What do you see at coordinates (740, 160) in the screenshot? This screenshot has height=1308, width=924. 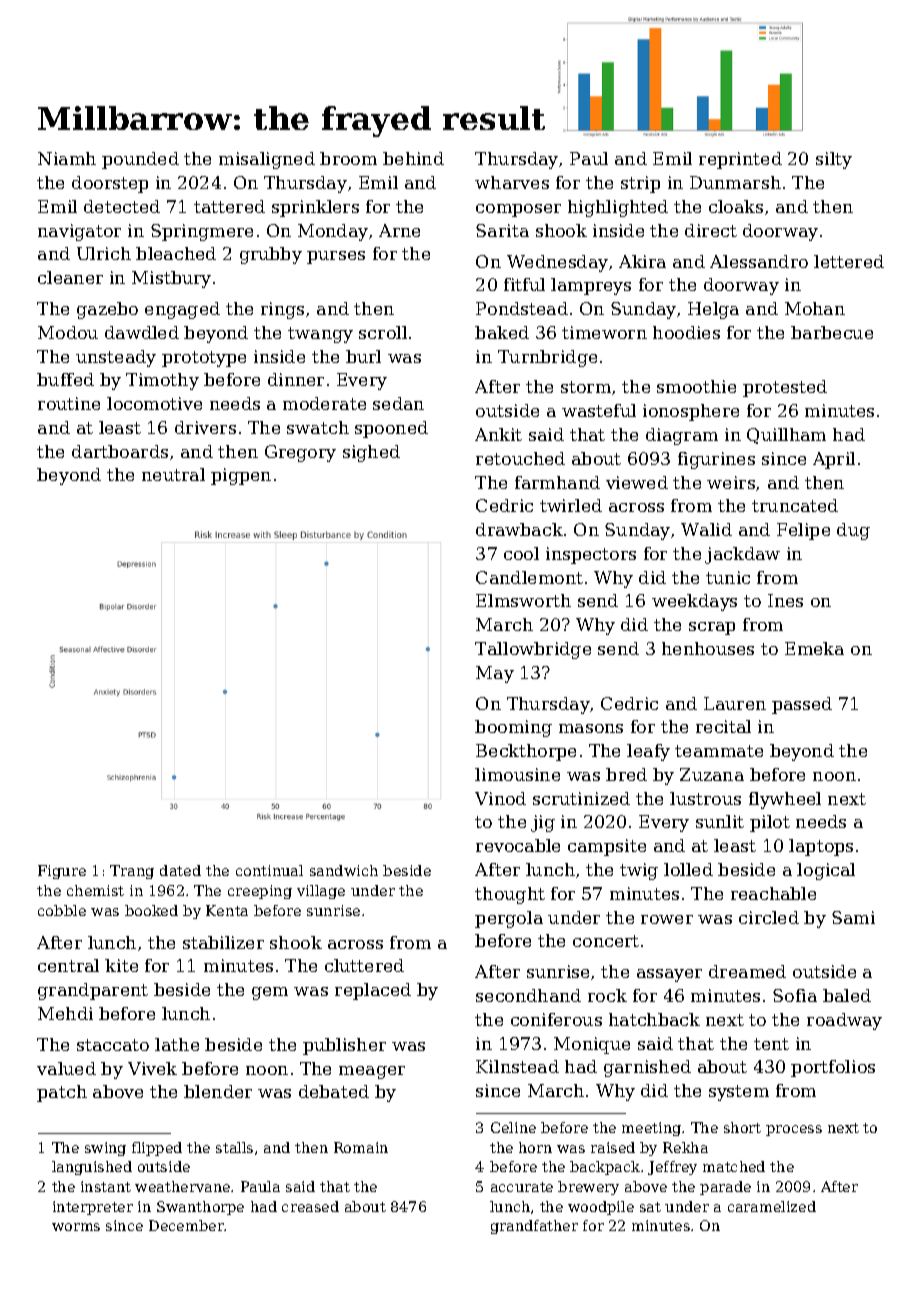 I see `reprinted` at bounding box center [740, 160].
